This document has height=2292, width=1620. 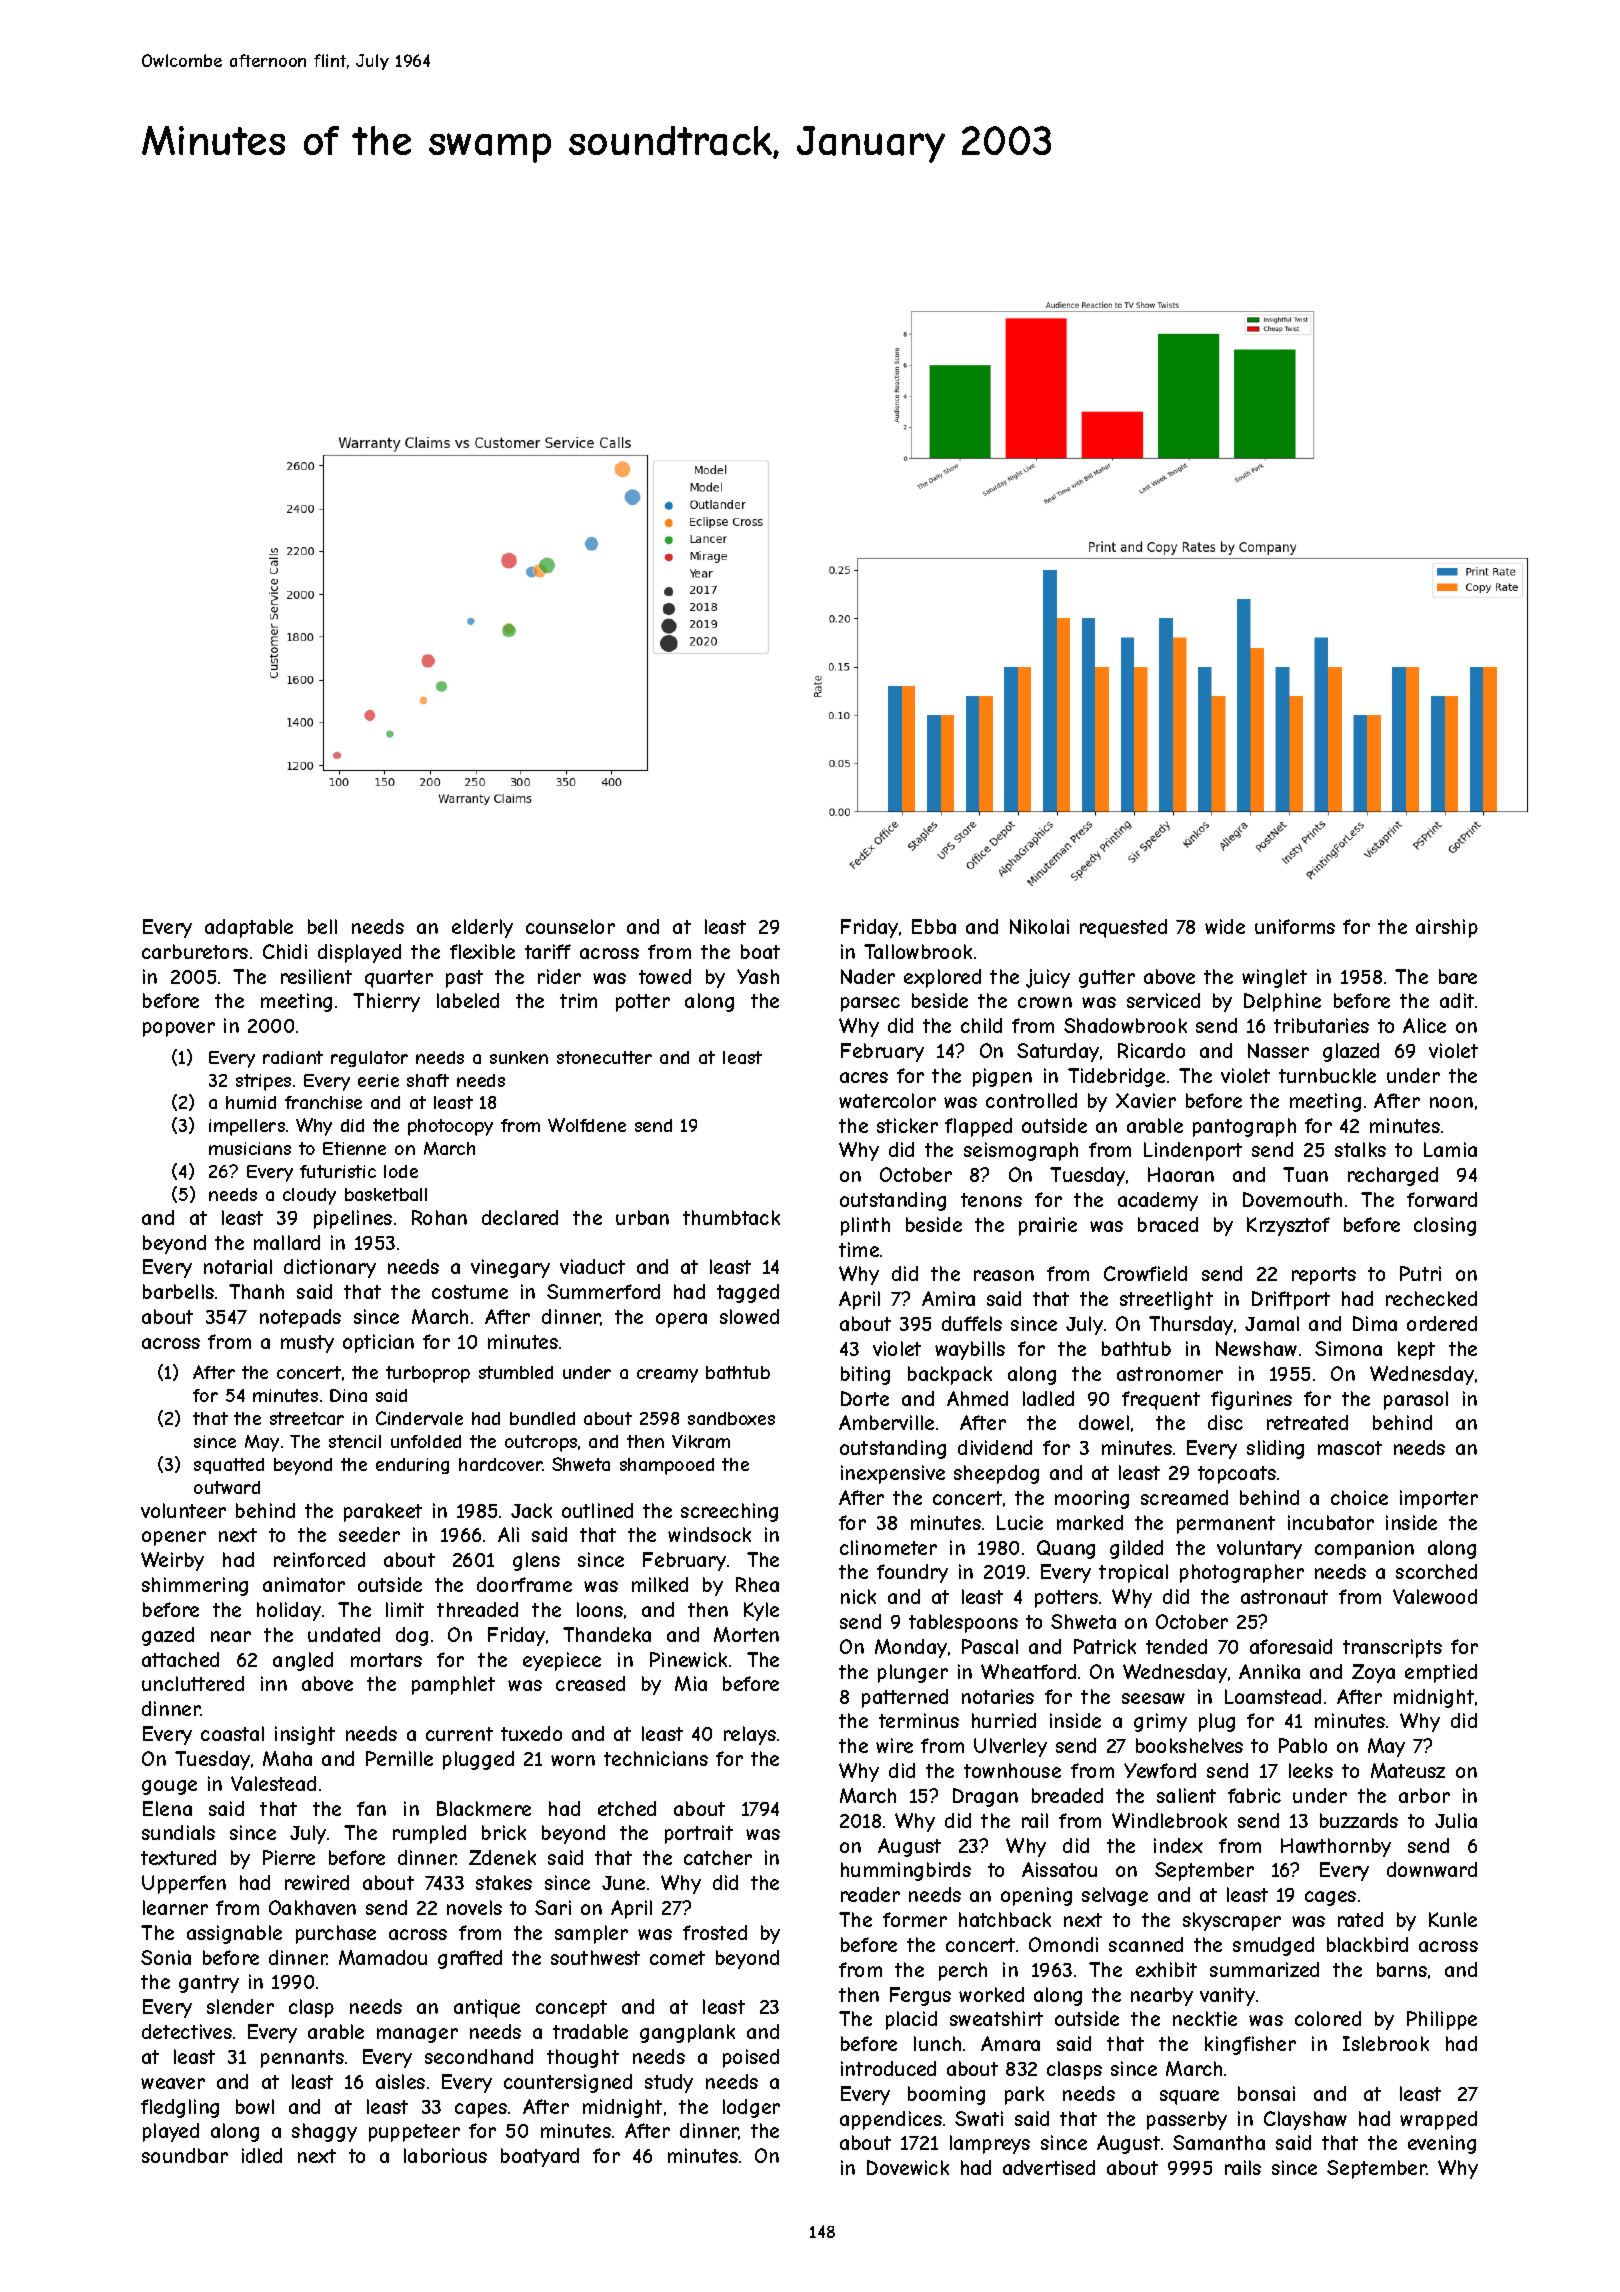 I want to click on tended, so click(x=1176, y=1646).
